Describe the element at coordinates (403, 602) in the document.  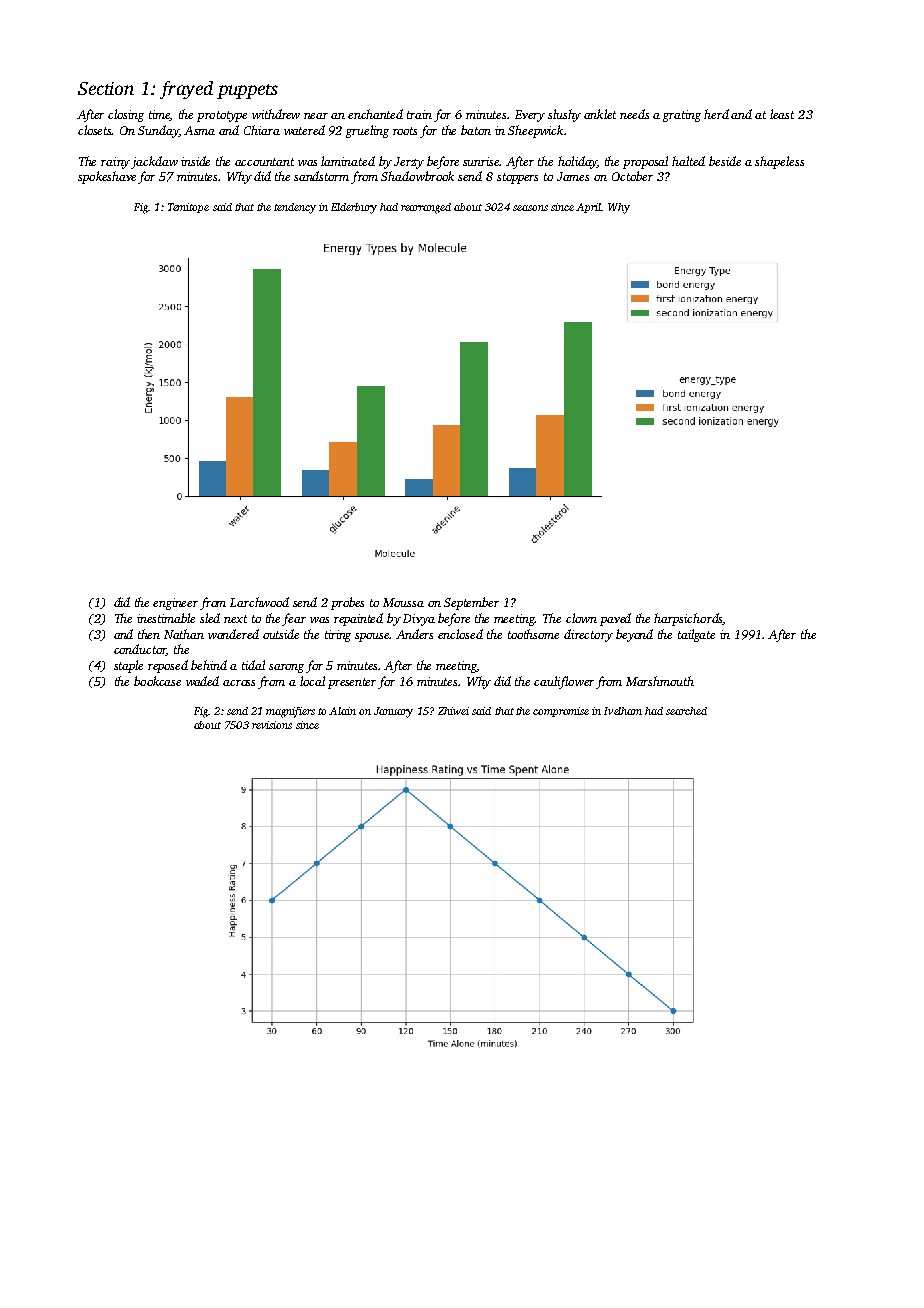
I see `Moussa` at that location.
